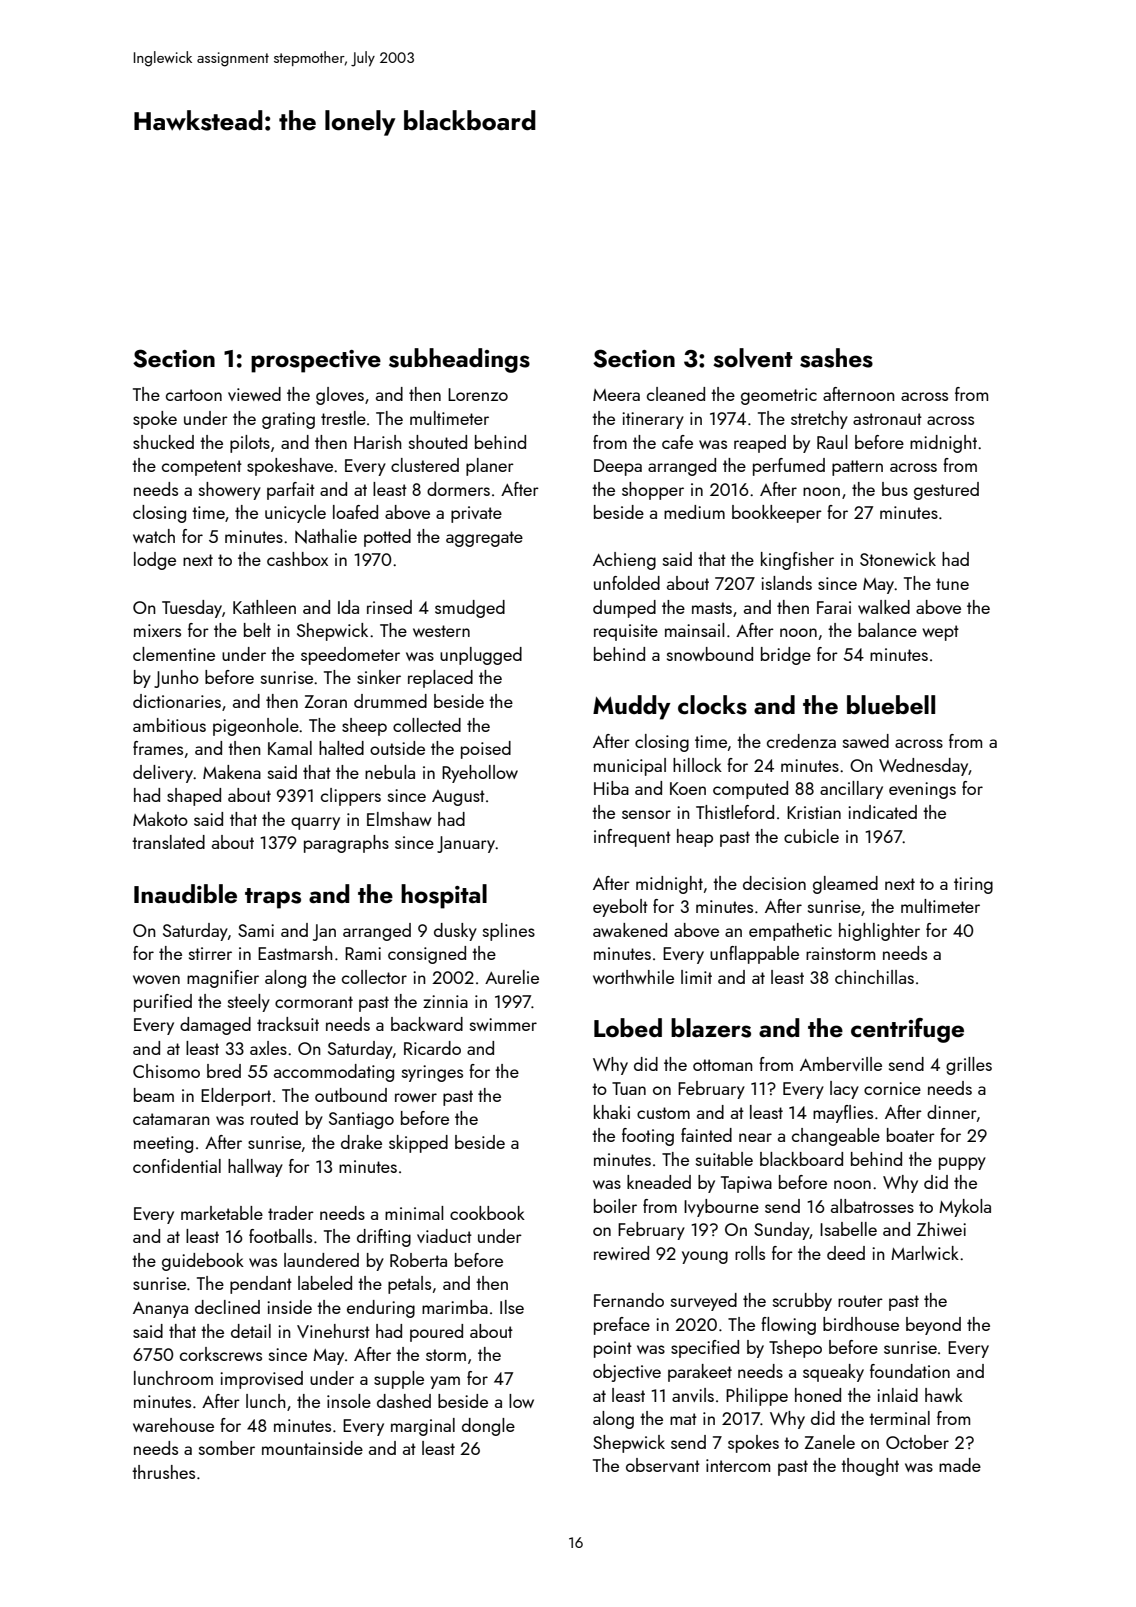  Describe the element at coordinates (221, 1354) in the screenshot. I see `corkscrews` at that location.
